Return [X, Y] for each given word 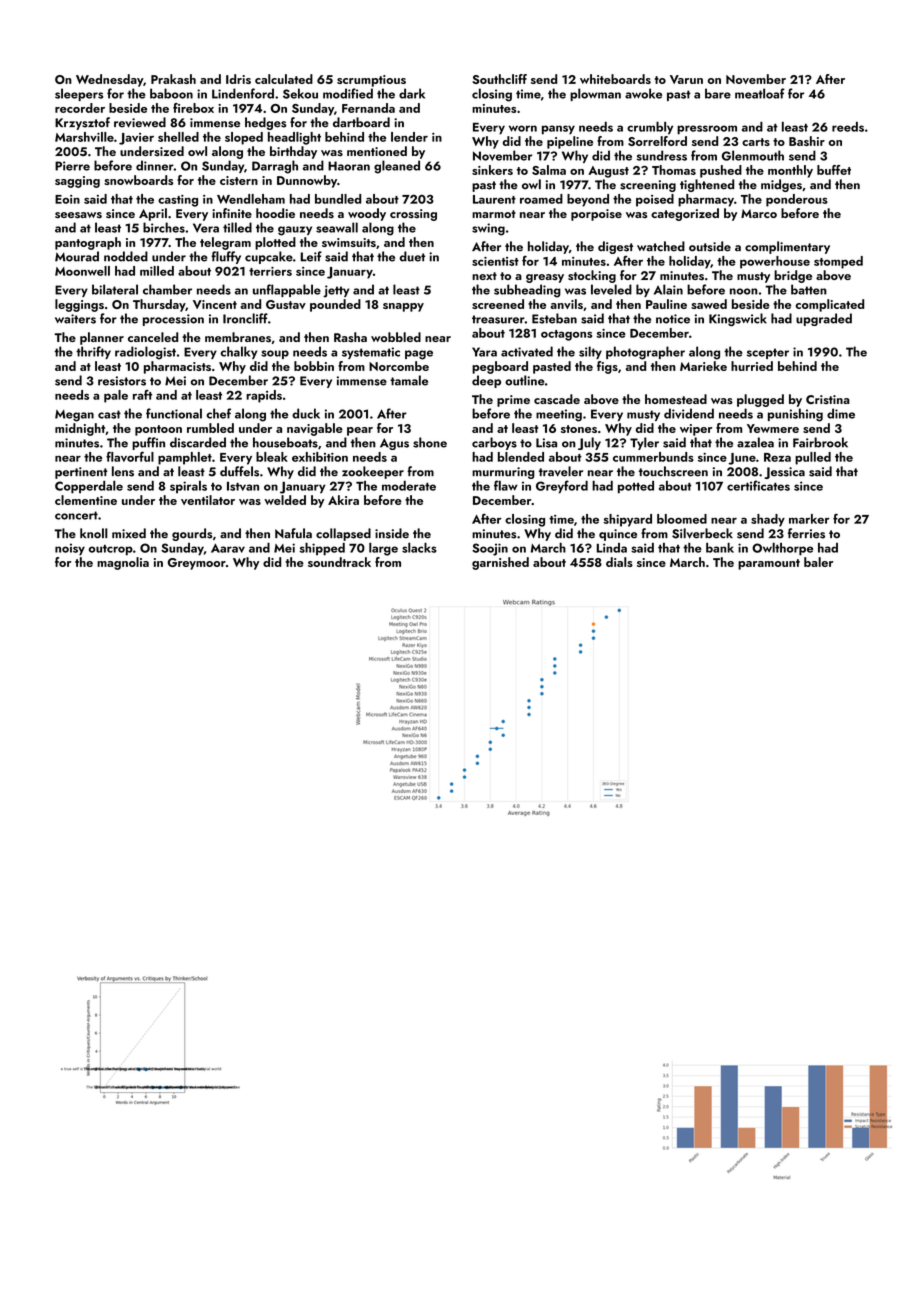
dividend [689, 413]
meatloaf [760, 93]
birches [164, 227]
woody [367, 214]
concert [76, 515]
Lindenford [243, 93]
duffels [239, 471]
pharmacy [706, 200]
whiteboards [615, 79]
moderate [409, 486]
